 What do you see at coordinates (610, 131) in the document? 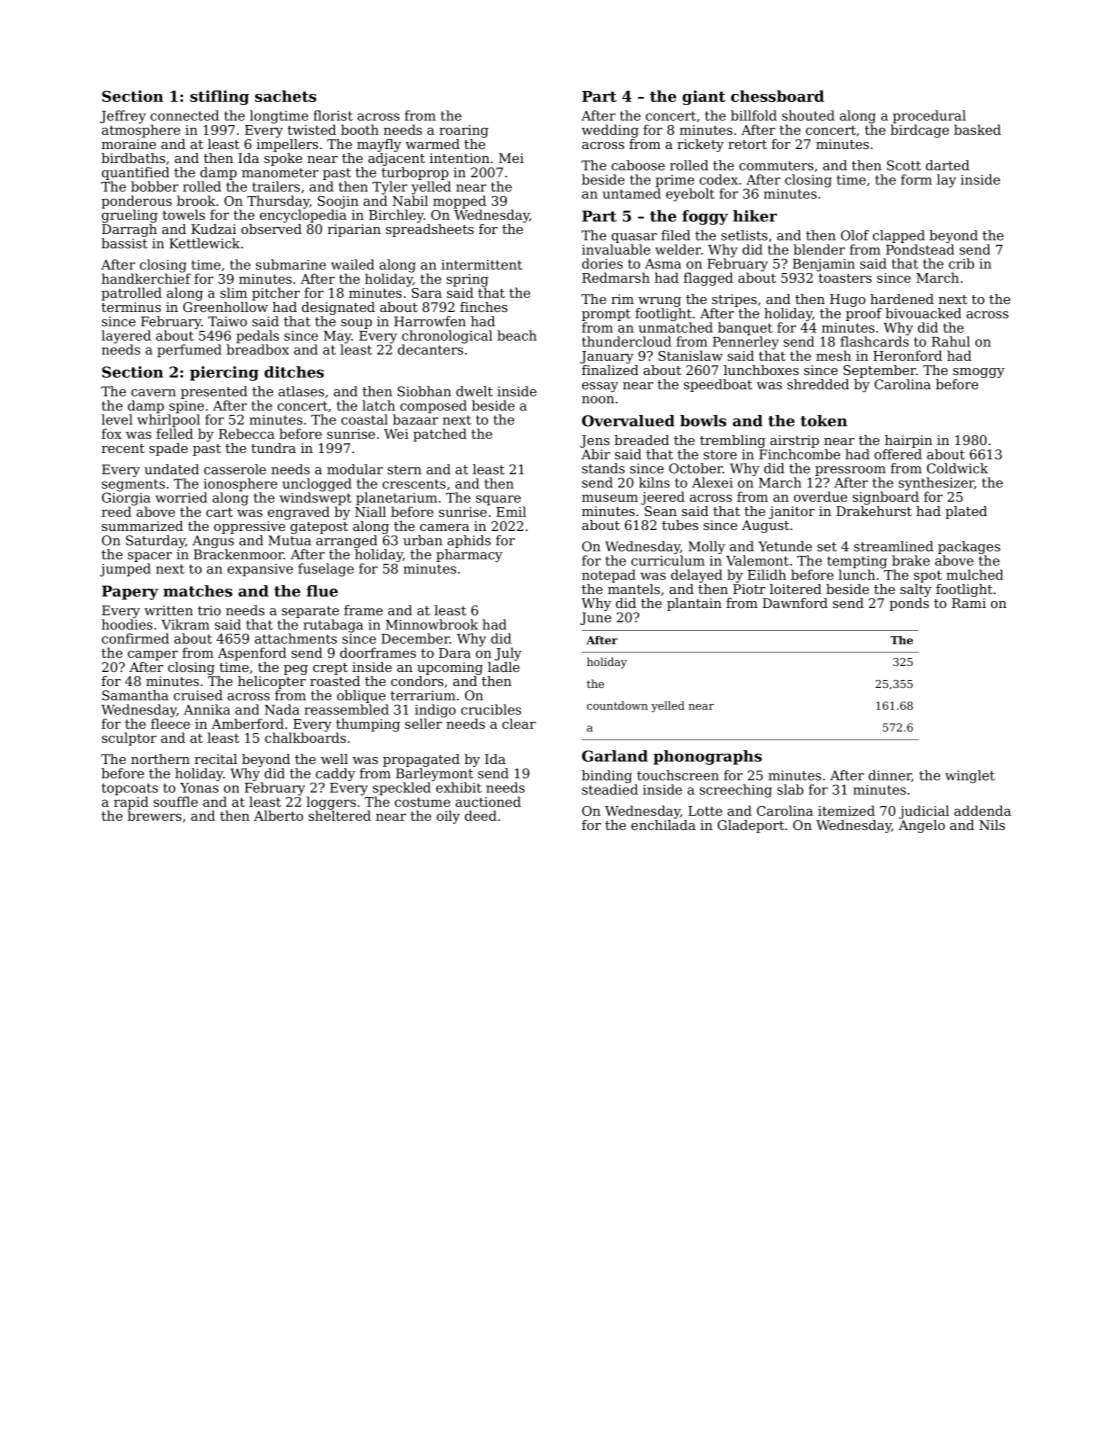
I see `wedding` at bounding box center [610, 131].
